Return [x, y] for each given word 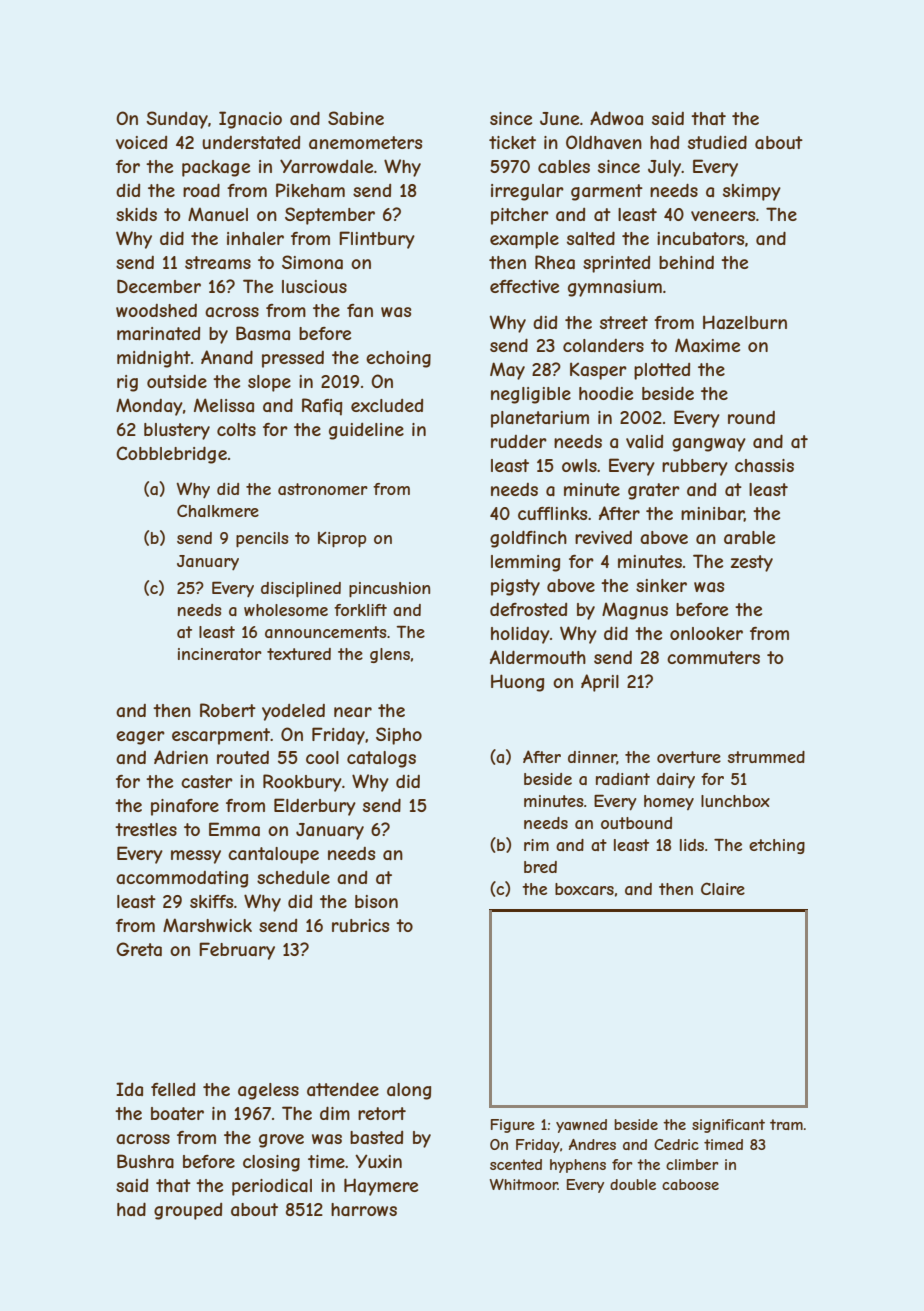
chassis [764, 465]
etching [777, 846]
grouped [188, 1211]
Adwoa [616, 118]
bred [540, 867]
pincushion [389, 590]
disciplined [301, 590]
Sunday [177, 120]
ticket [512, 142]
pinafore [185, 807]
